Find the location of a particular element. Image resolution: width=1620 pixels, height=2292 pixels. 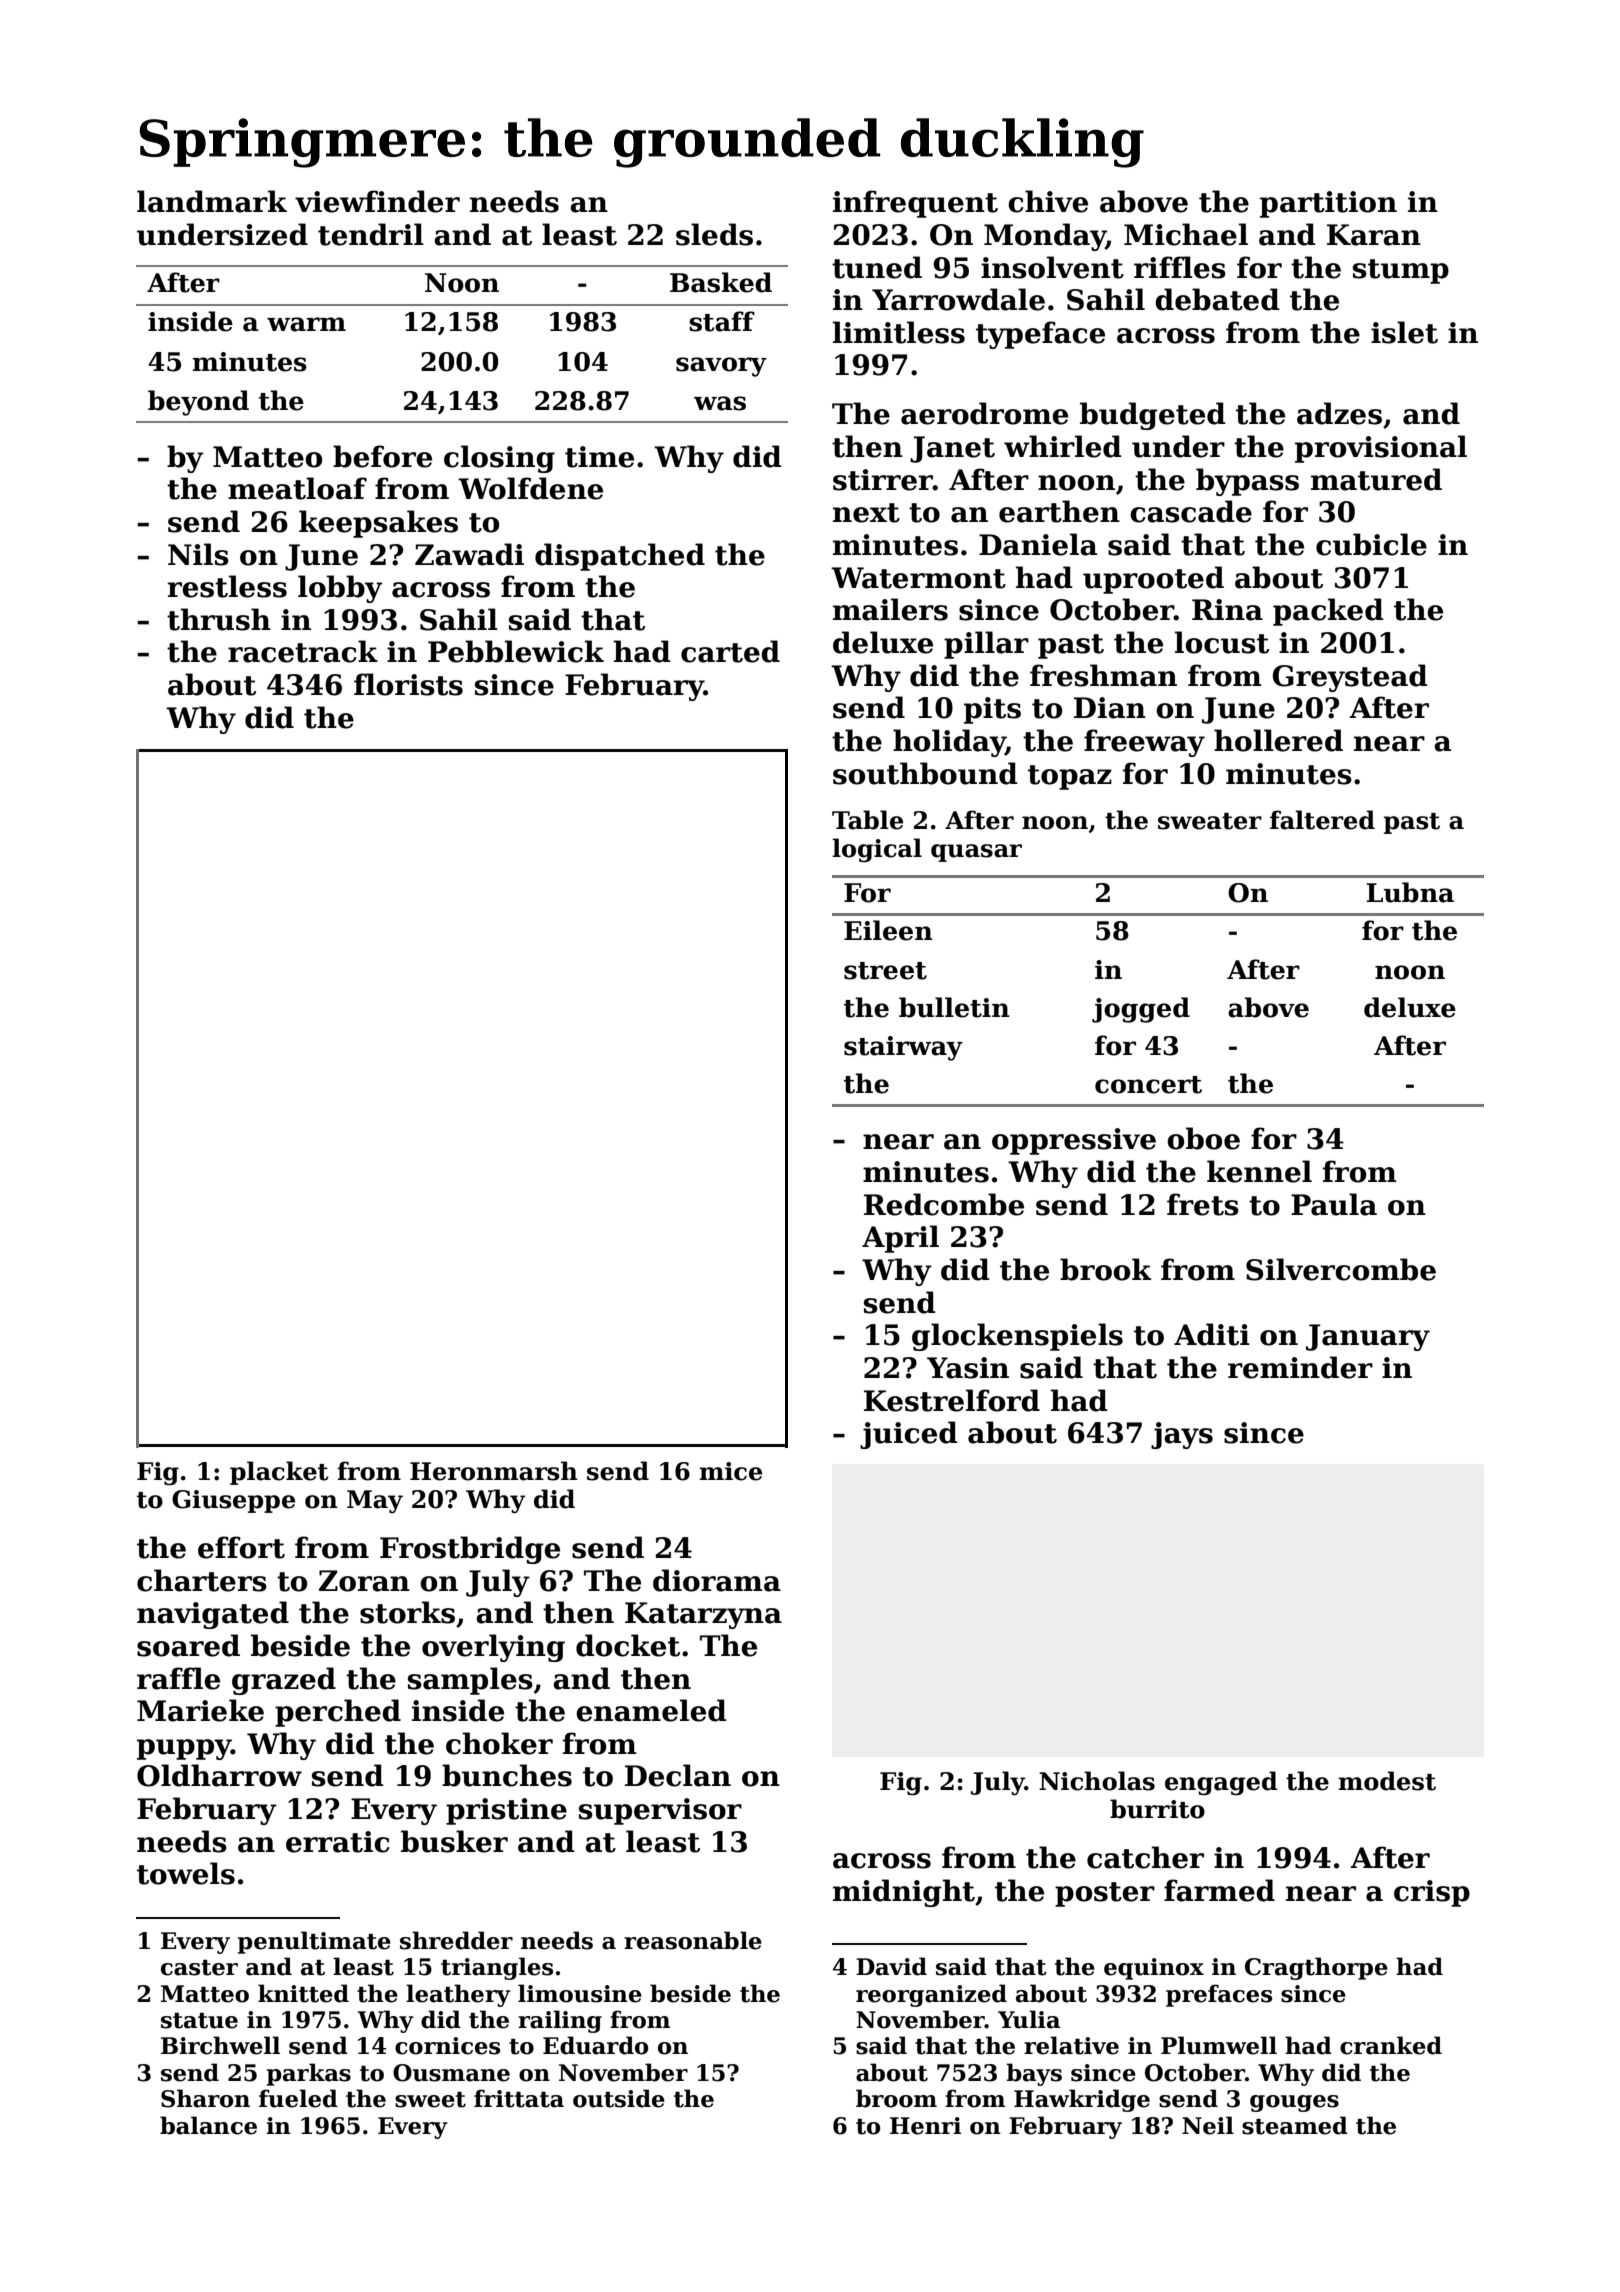

outside is located at coordinates (619, 2098).
